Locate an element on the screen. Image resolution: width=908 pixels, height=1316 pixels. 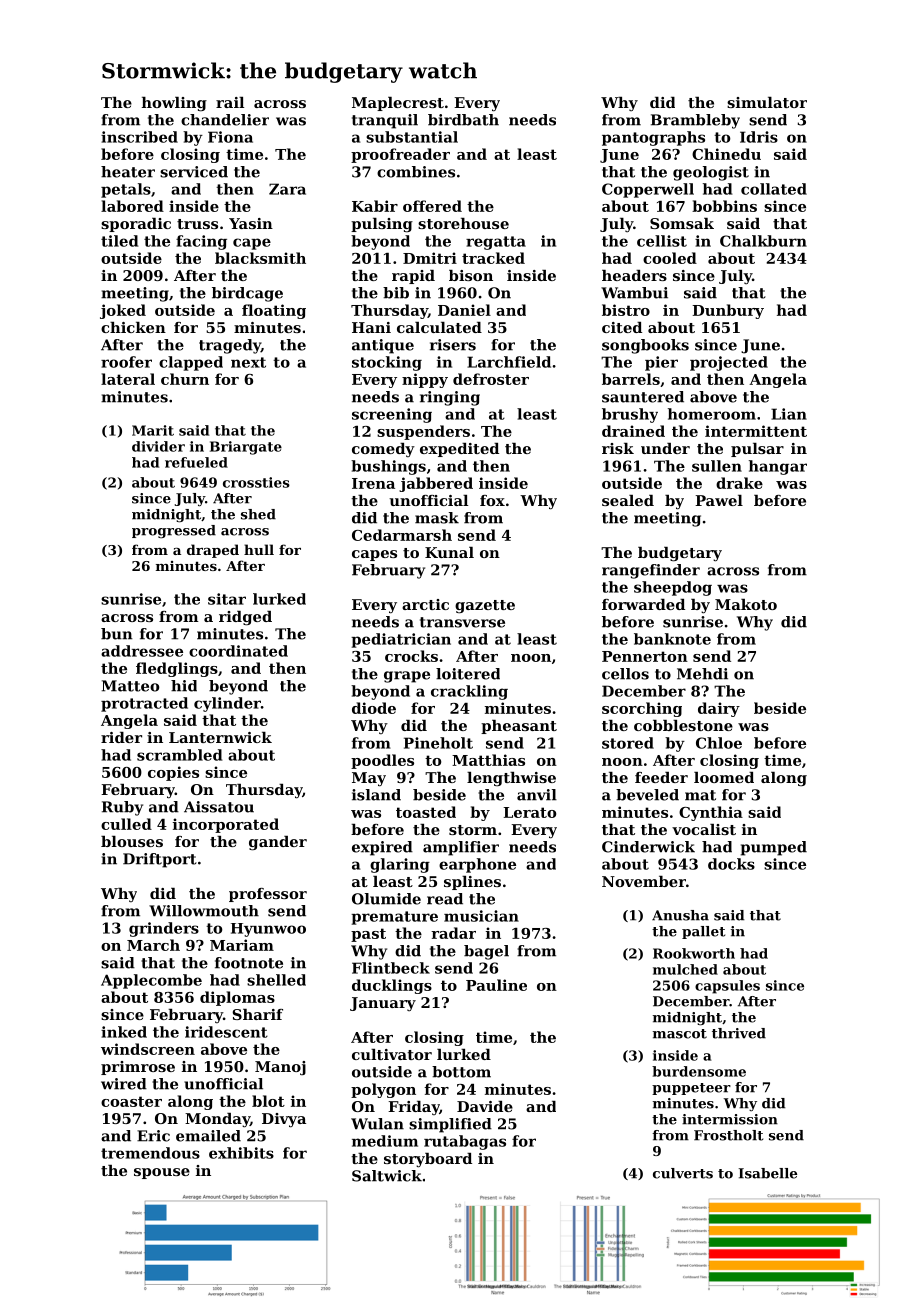
defroster is located at coordinates (491, 379).
